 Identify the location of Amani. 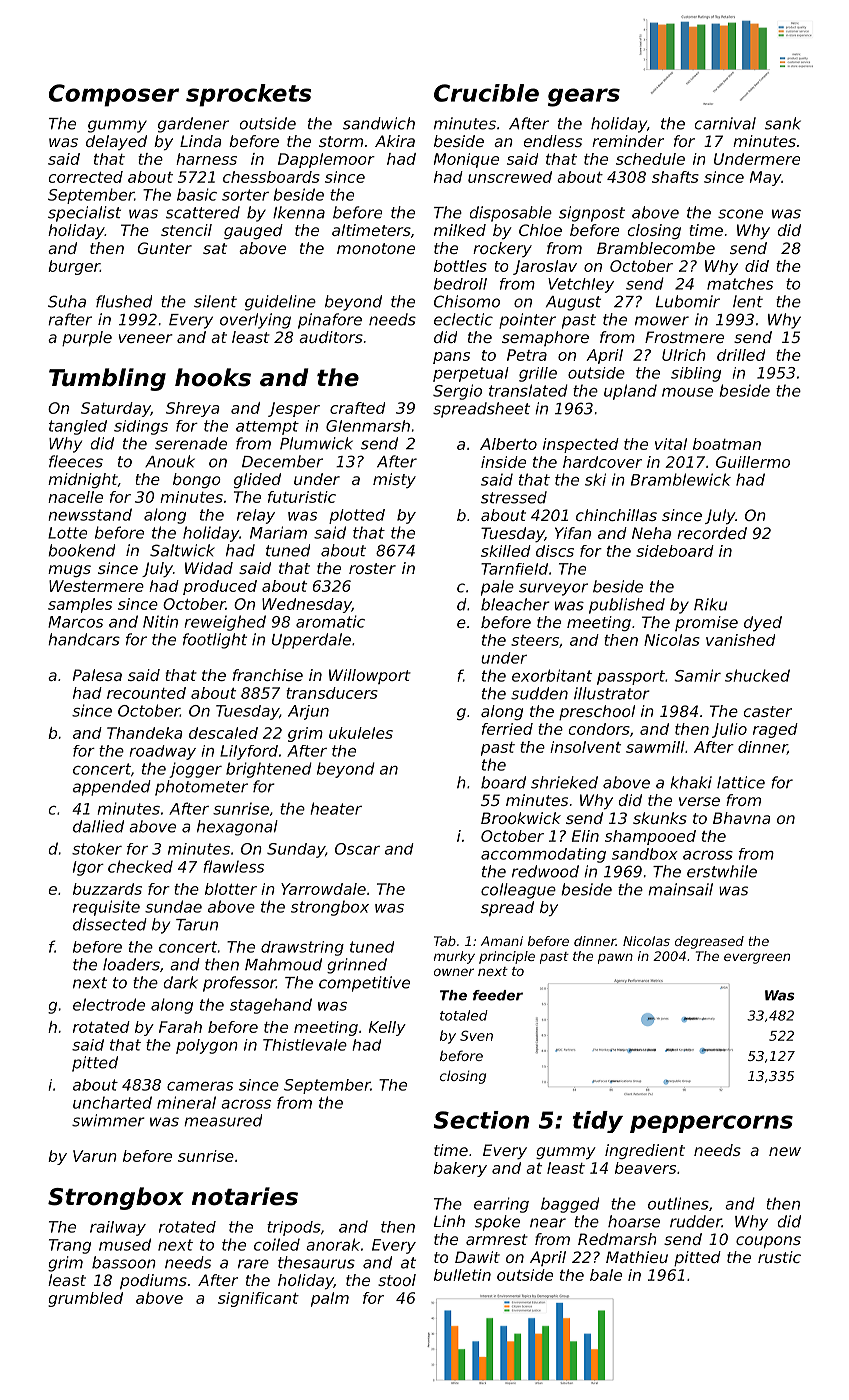
(502, 941).
